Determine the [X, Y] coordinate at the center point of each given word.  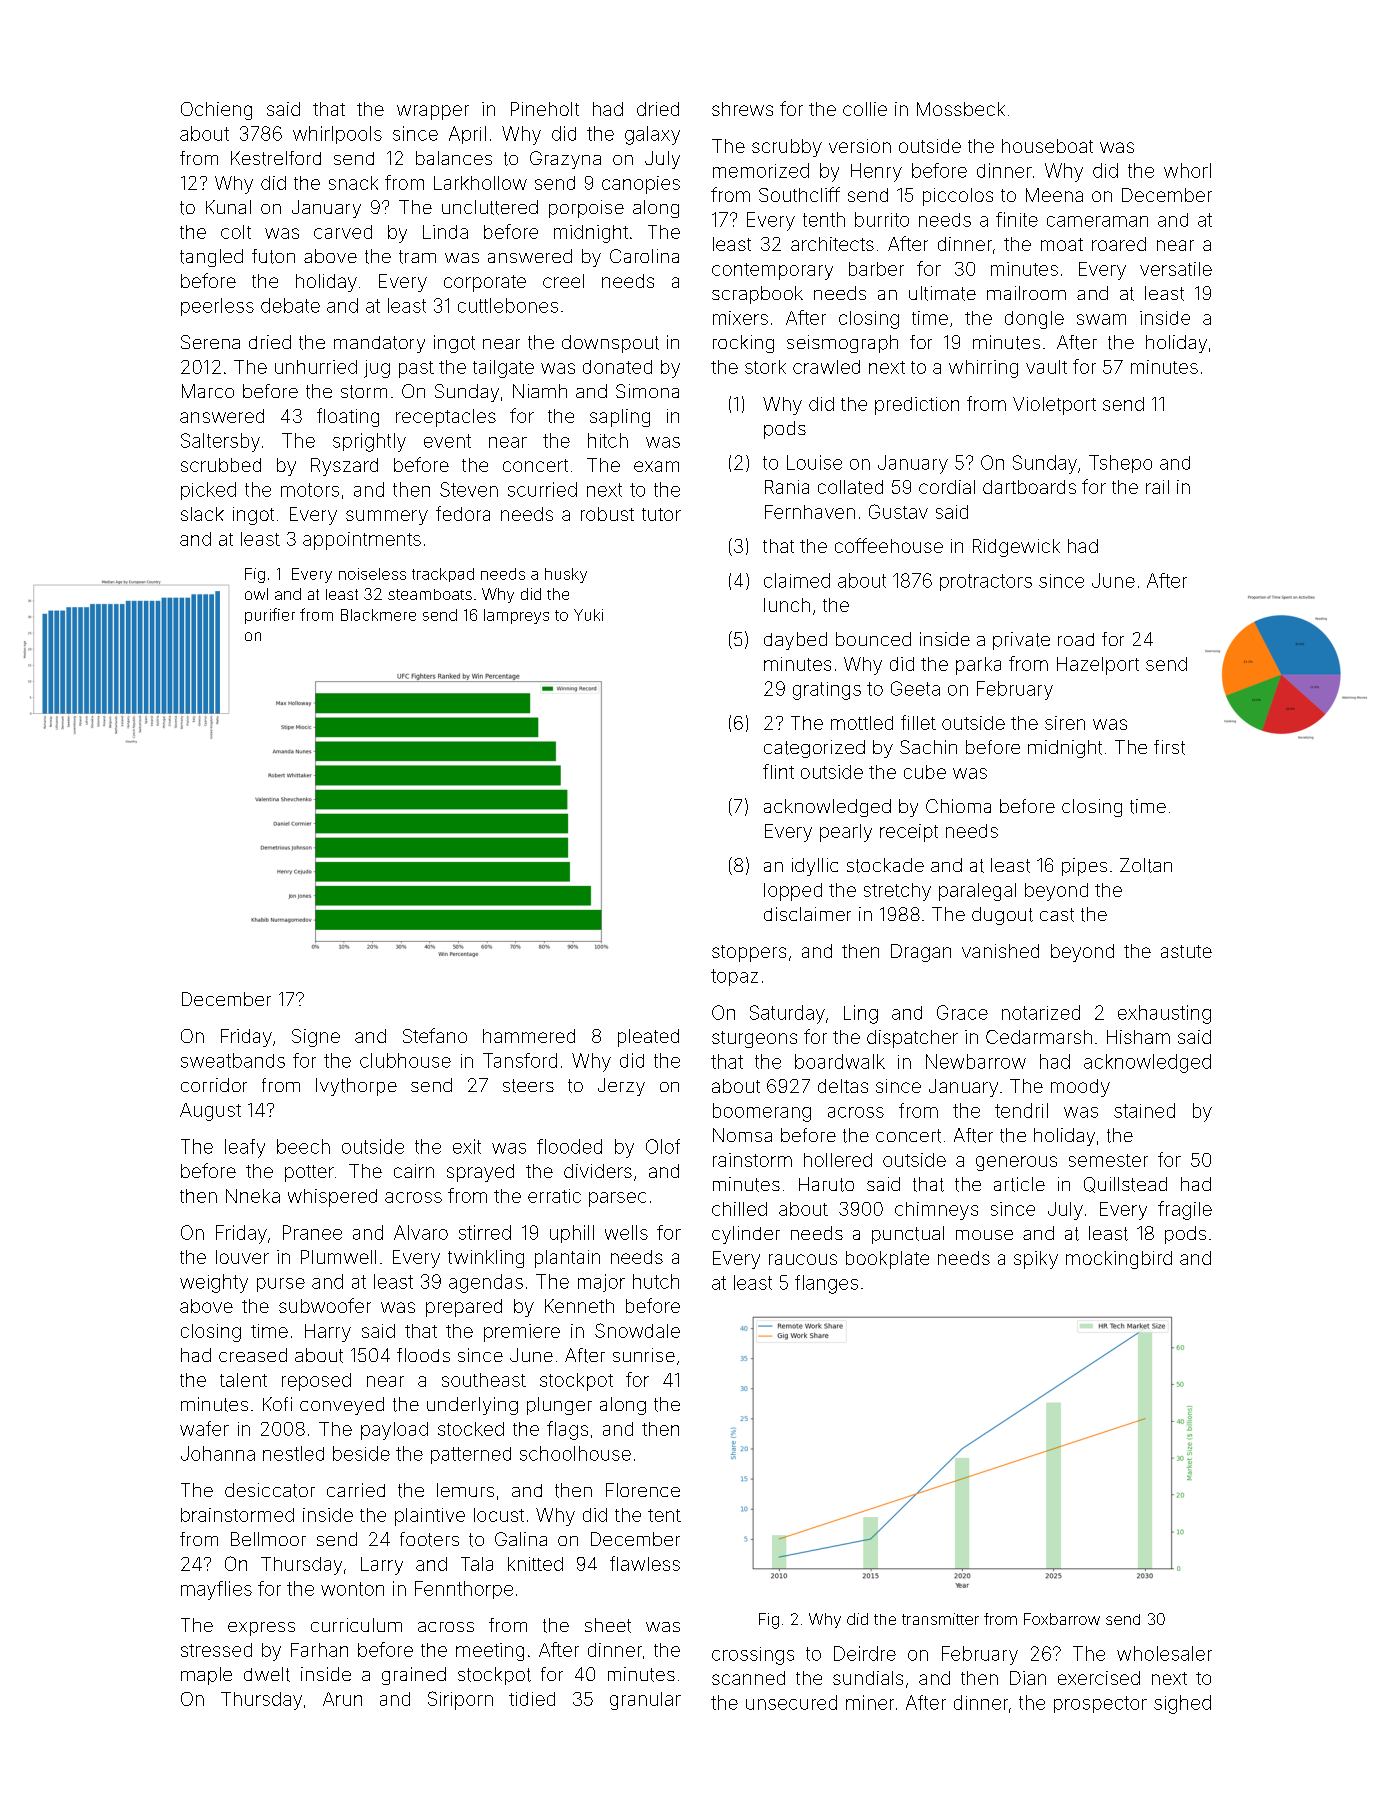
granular [645, 1701]
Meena [1054, 195]
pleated [648, 1038]
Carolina [644, 256]
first [1169, 747]
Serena [210, 342]
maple [206, 1676]
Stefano [435, 1035]
